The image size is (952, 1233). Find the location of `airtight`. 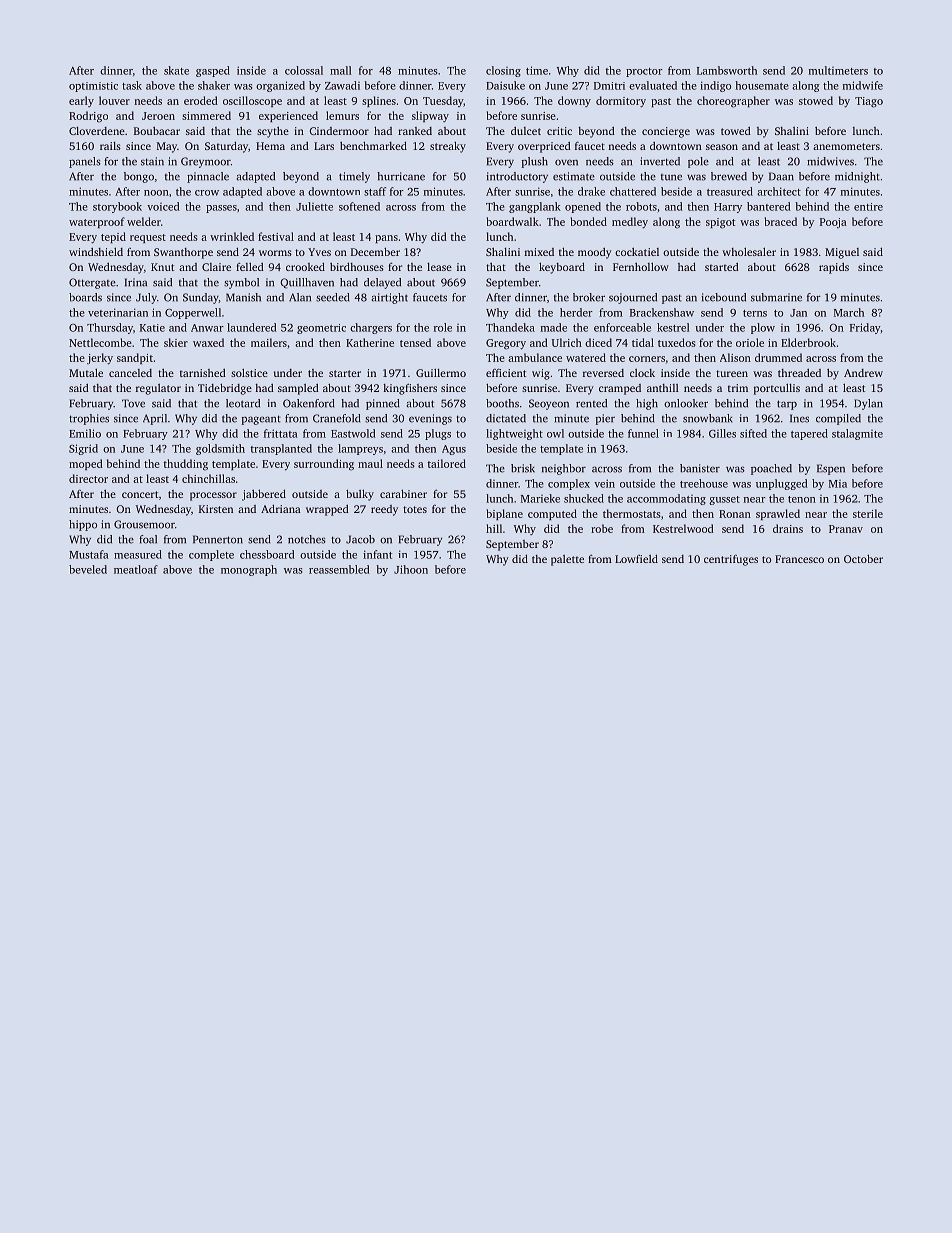

airtight is located at coordinates (389, 298).
